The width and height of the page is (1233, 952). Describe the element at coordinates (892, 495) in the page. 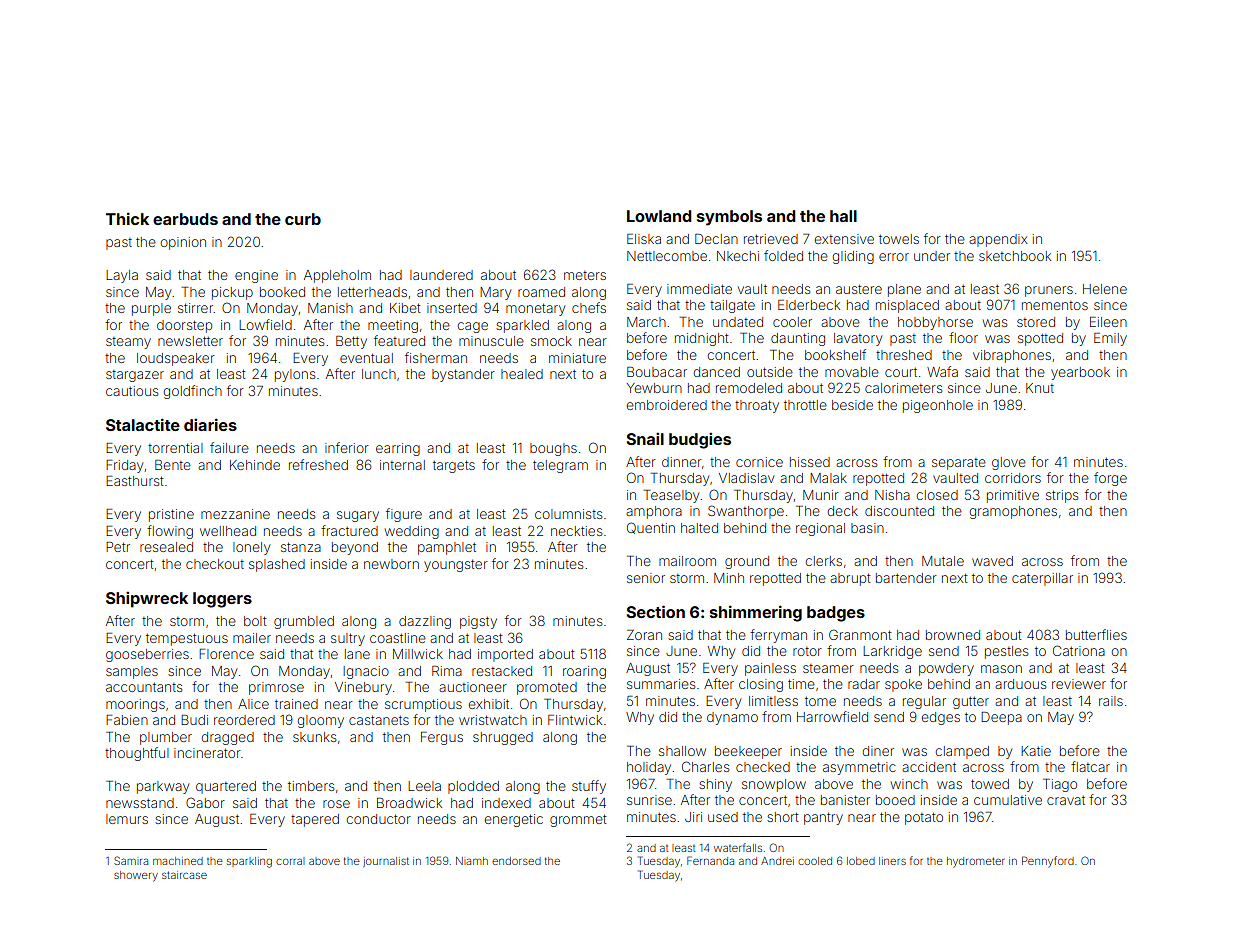

I see `Nisha` at that location.
